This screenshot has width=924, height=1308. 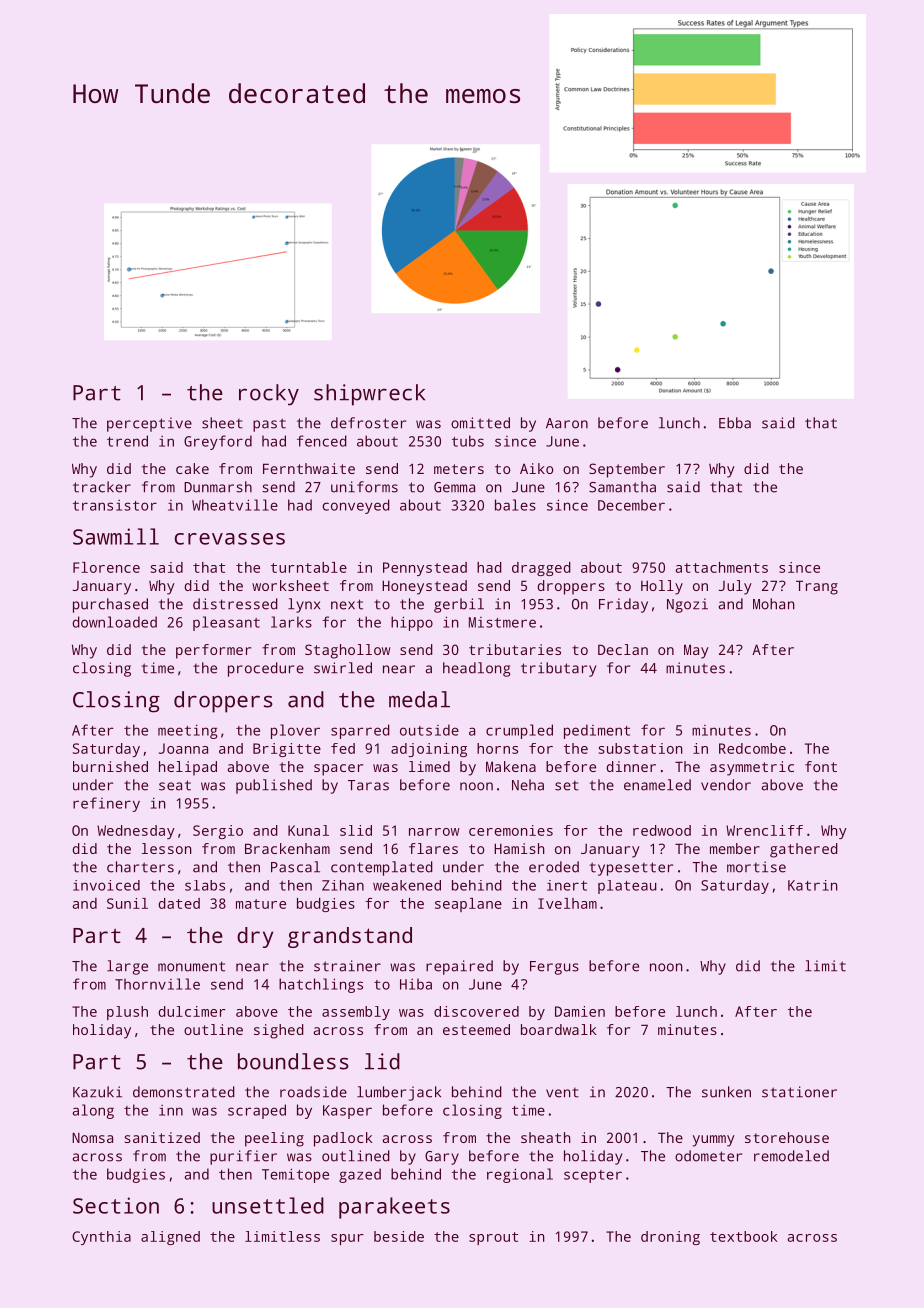 I want to click on Section, so click(x=116, y=1205).
